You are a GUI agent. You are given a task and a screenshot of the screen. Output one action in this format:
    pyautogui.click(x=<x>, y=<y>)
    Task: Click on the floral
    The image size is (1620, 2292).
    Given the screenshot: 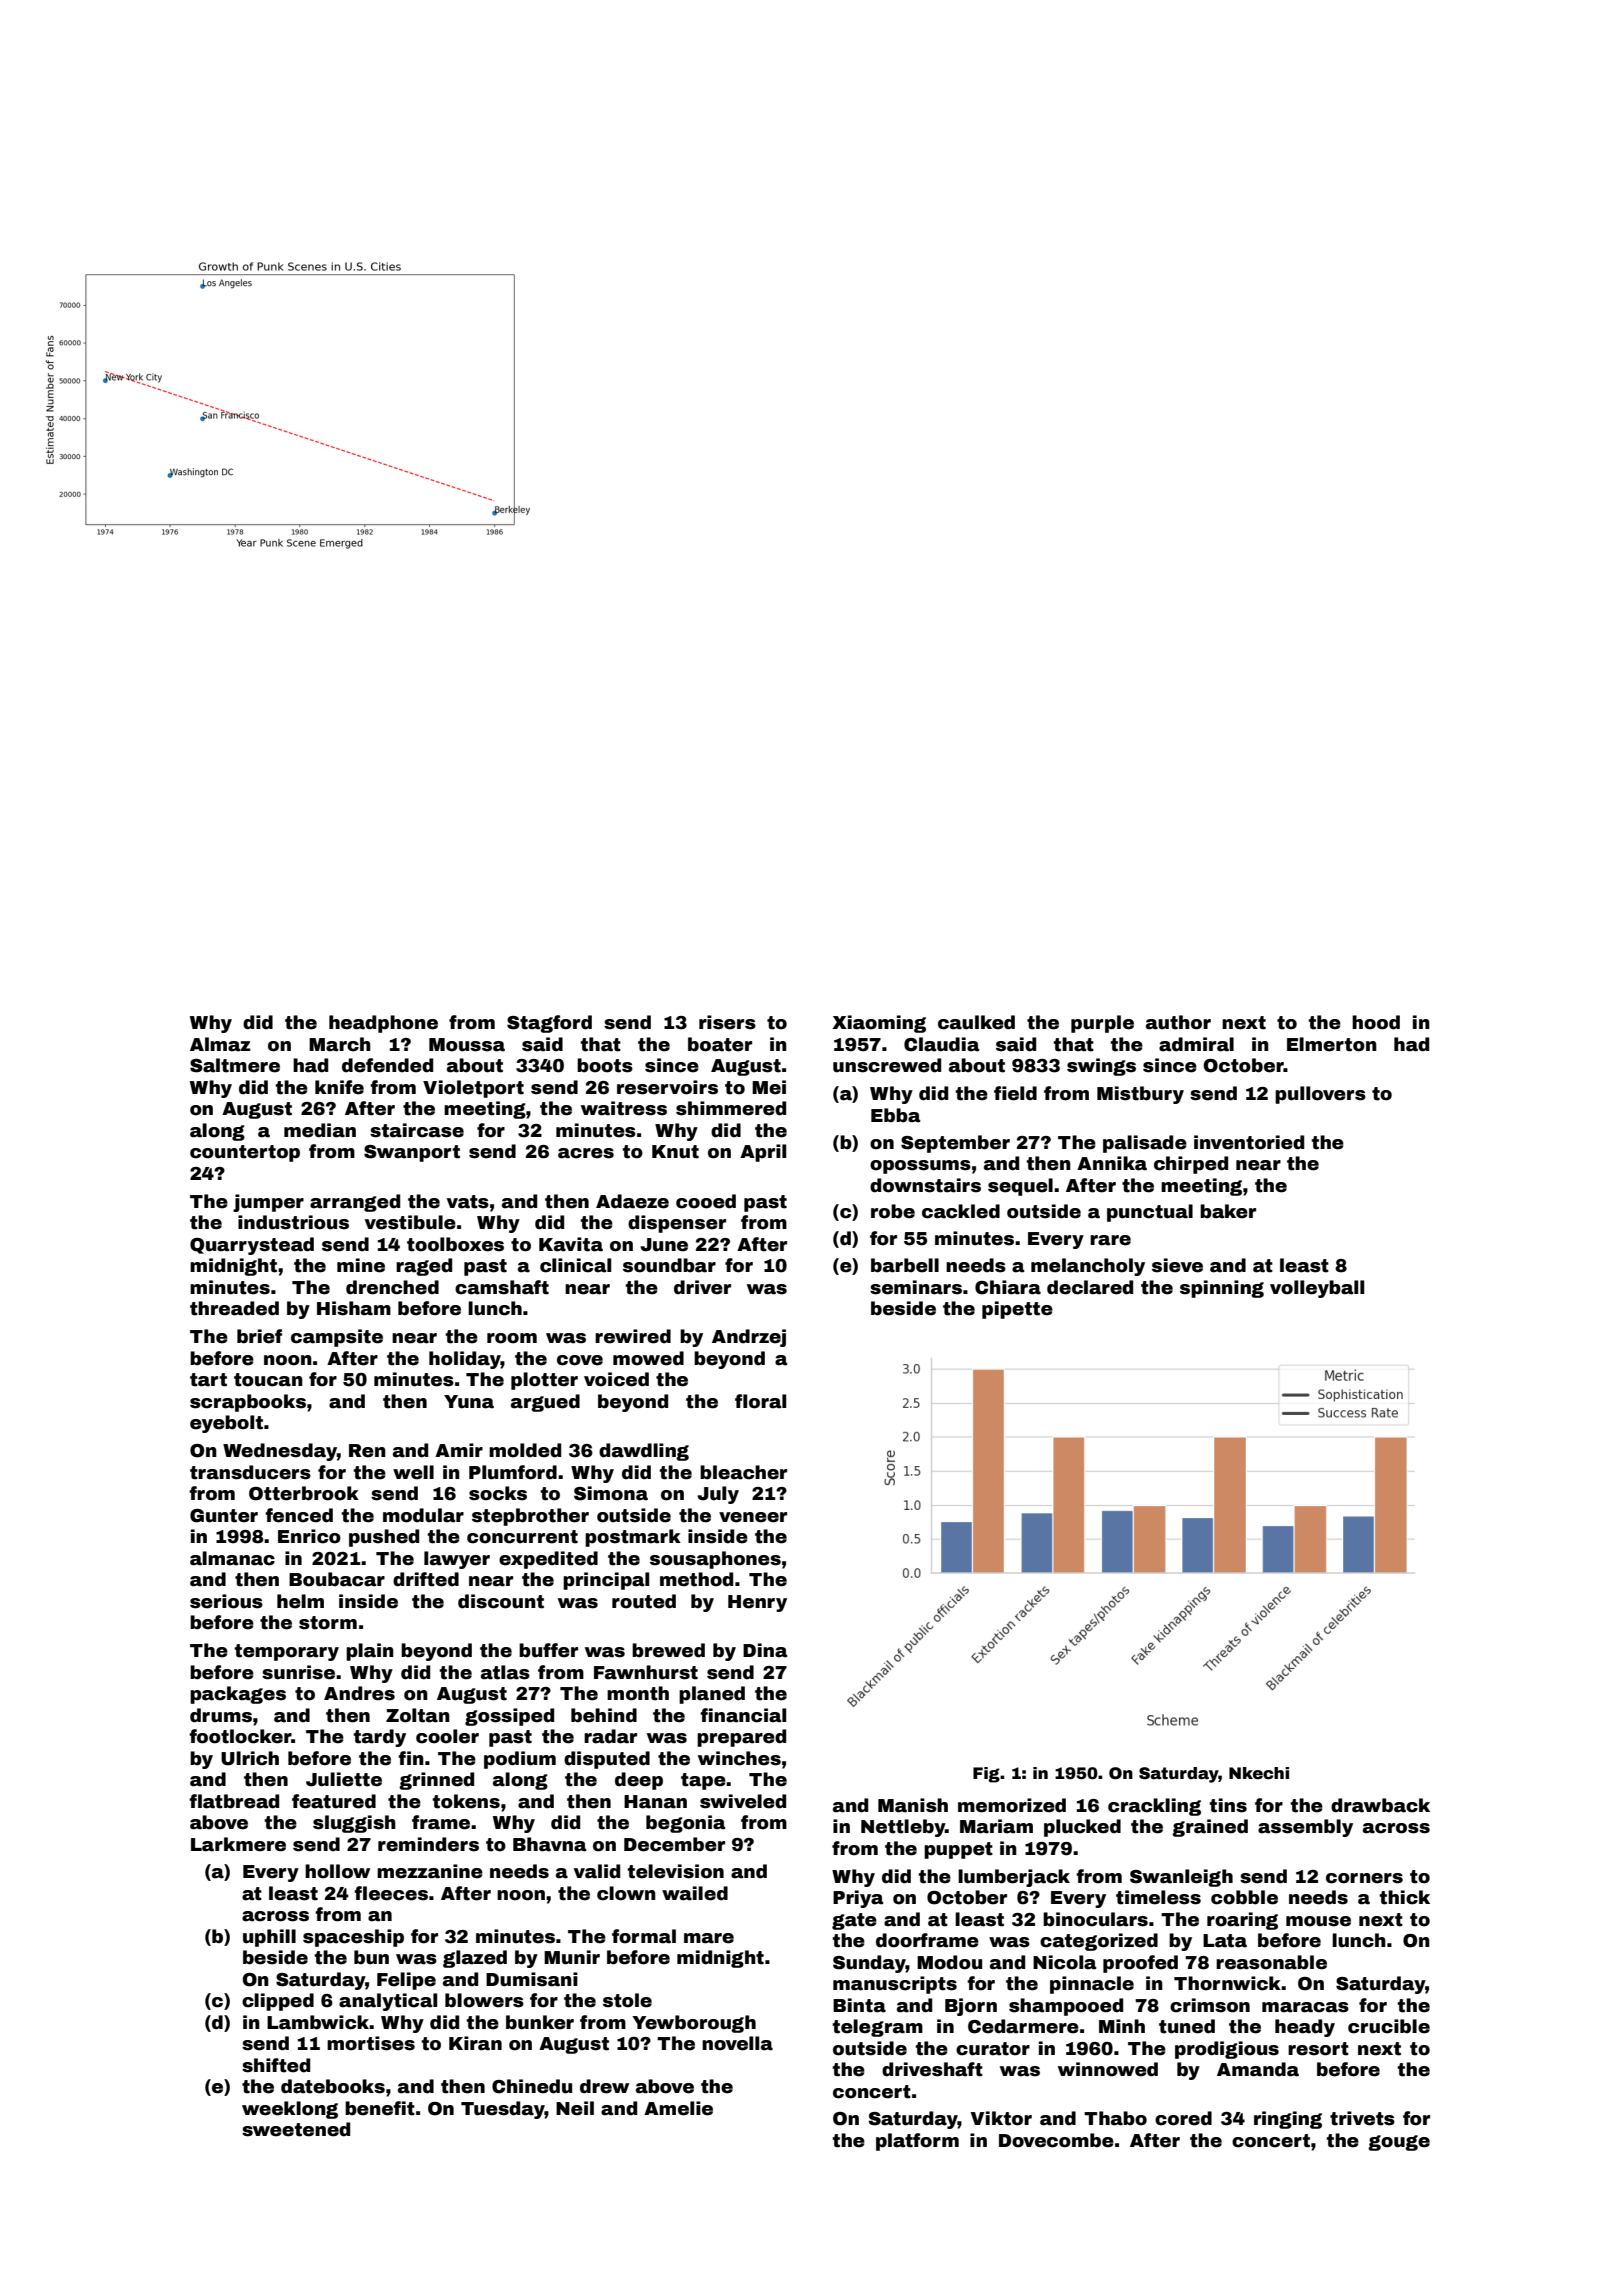 What is the action you would take?
    pyautogui.click(x=760, y=1401)
